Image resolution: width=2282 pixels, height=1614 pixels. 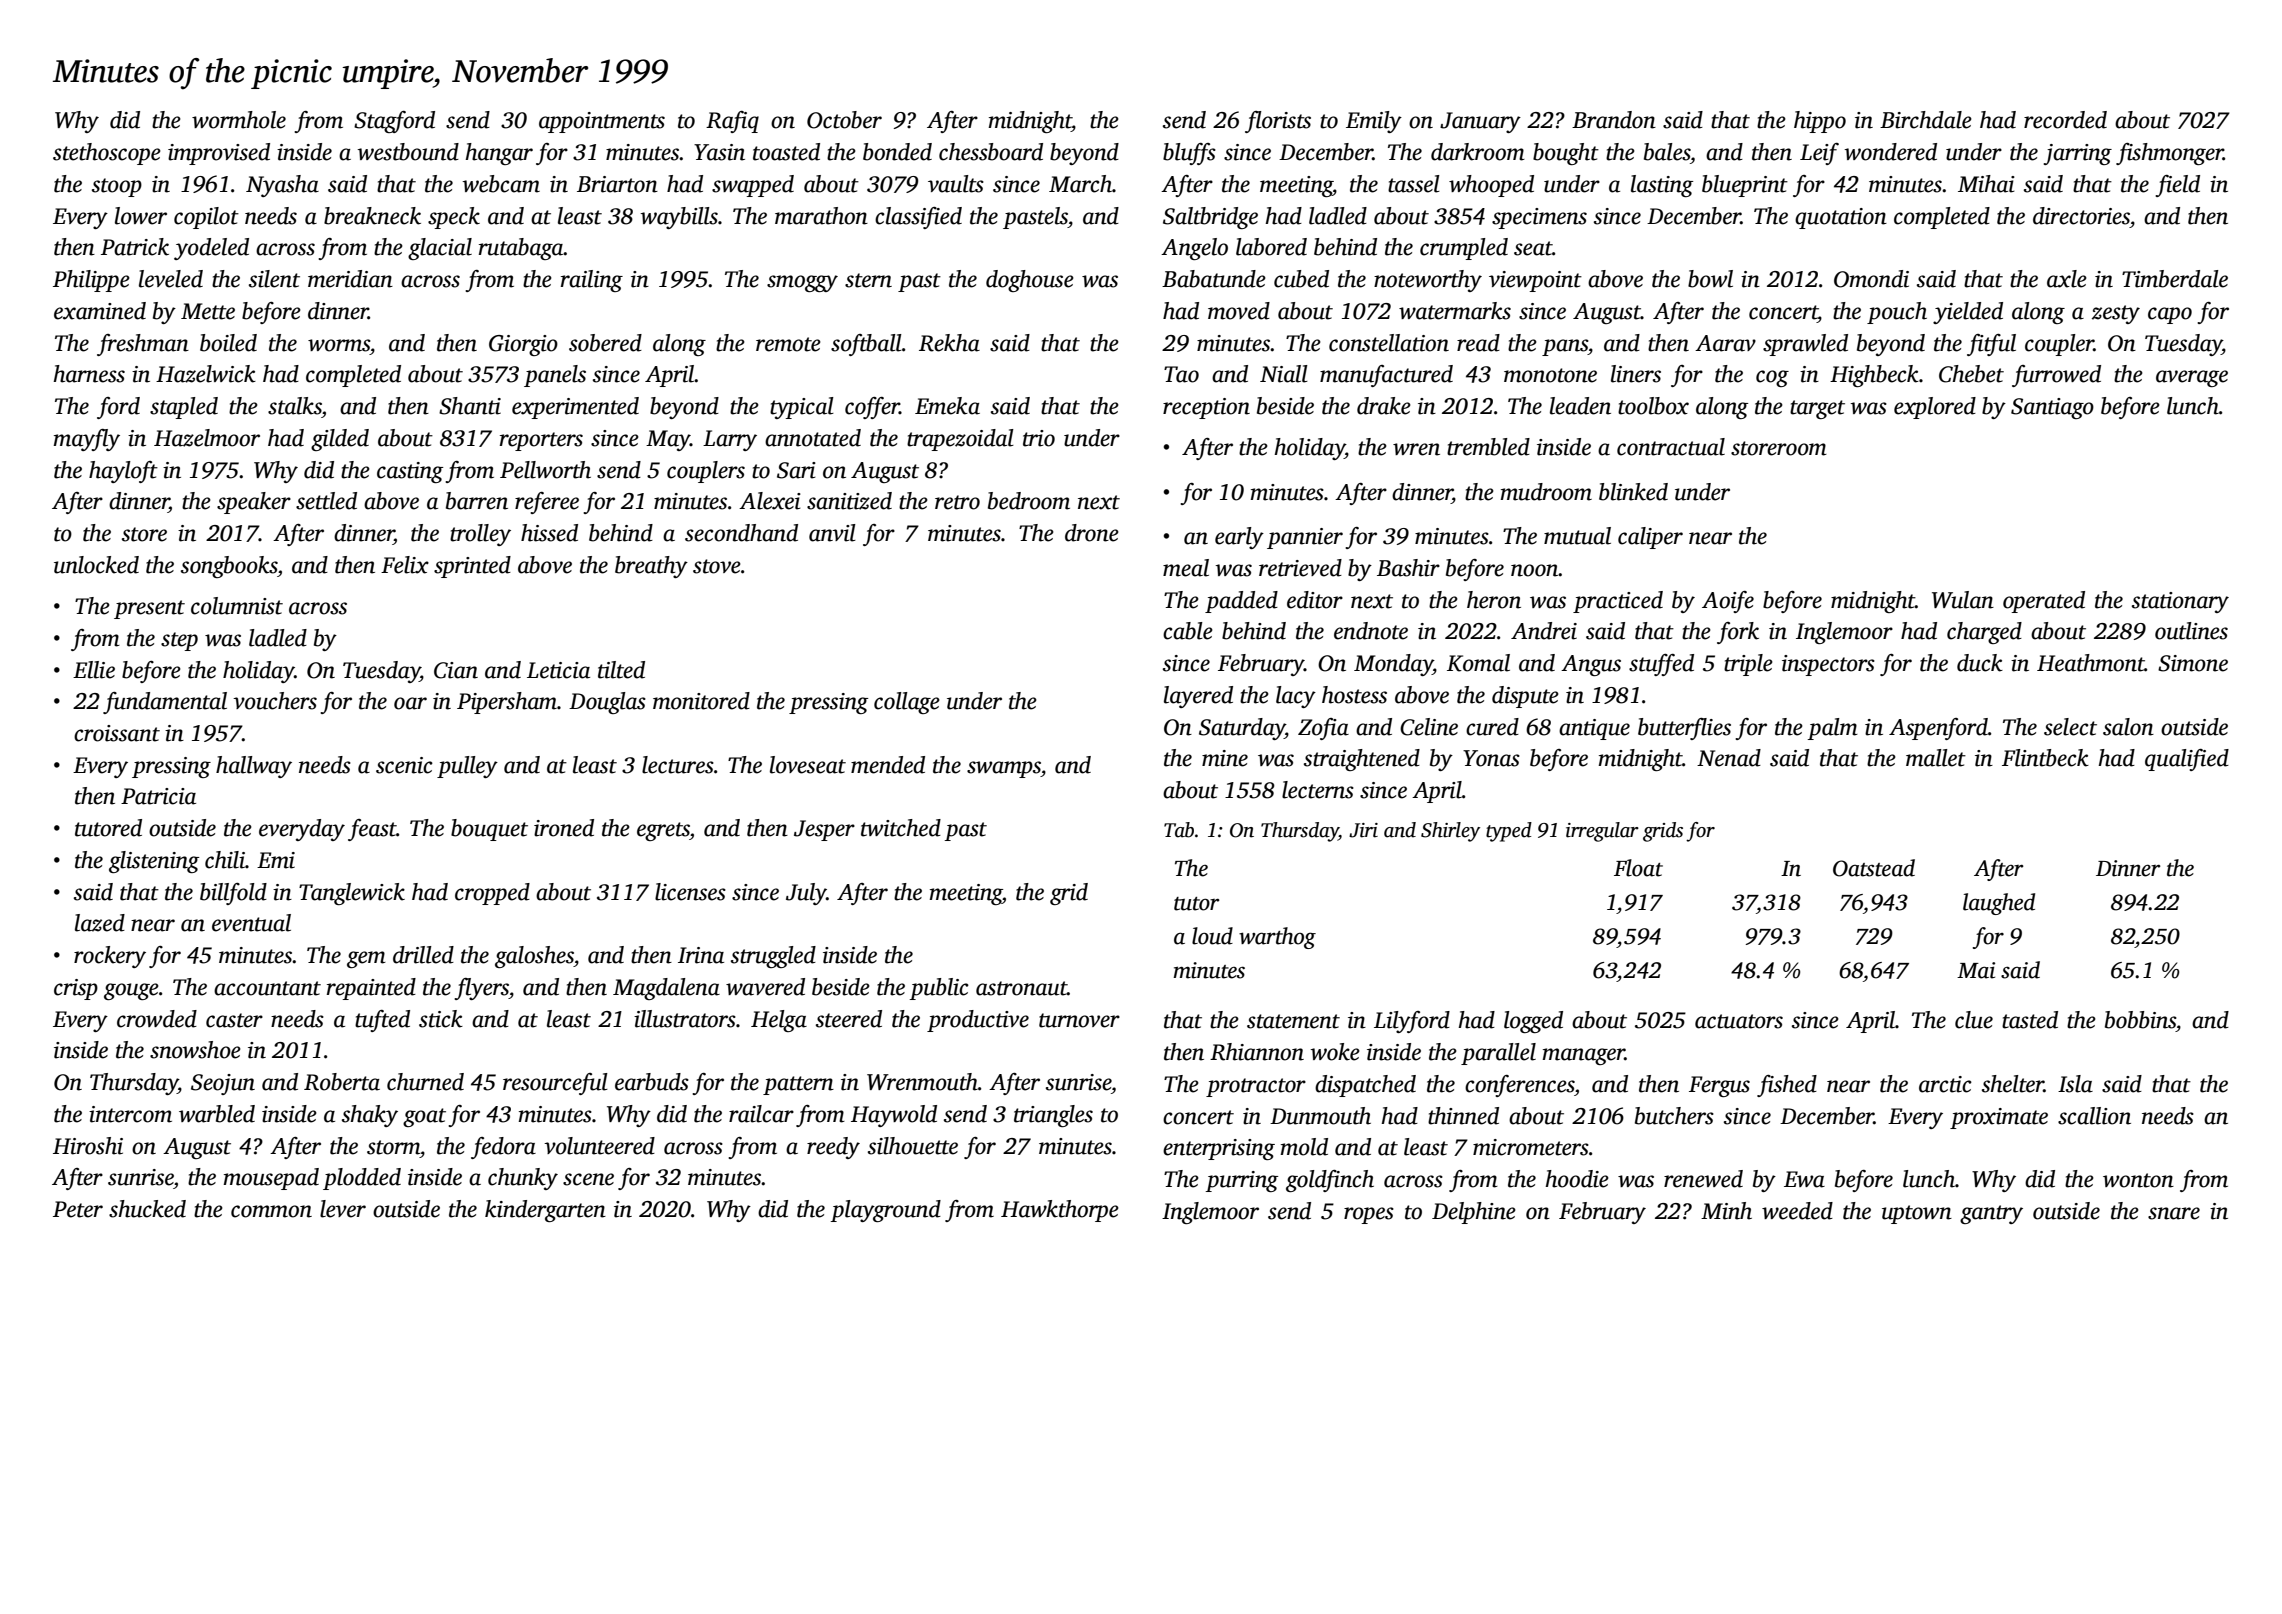 I want to click on snare, so click(x=2174, y=1213).
